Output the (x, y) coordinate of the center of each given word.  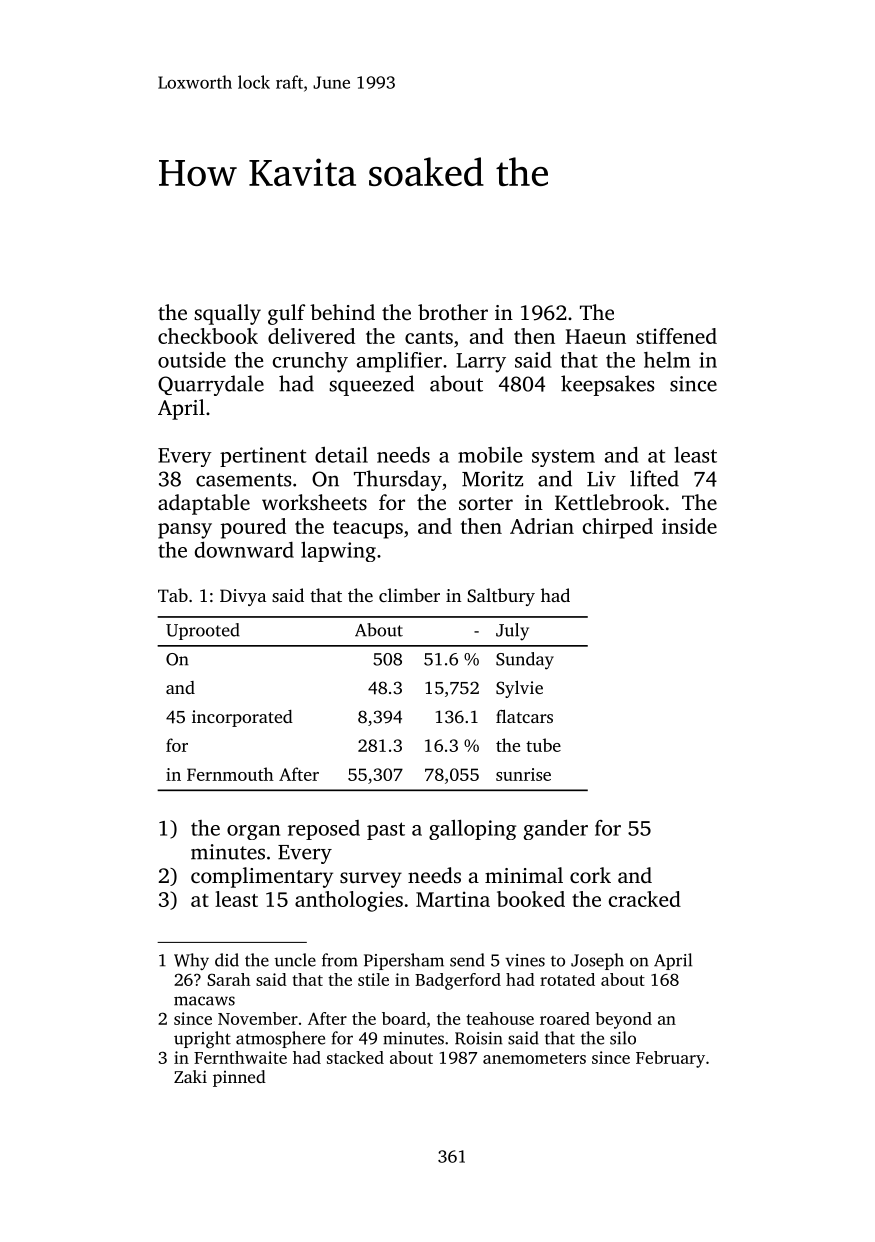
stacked (355, 1057)
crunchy (310, 362)
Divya (243, 597)
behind (342, 312)
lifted (654, 478)
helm (667, 360)
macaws (204, 1001)
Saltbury (501, 597)
